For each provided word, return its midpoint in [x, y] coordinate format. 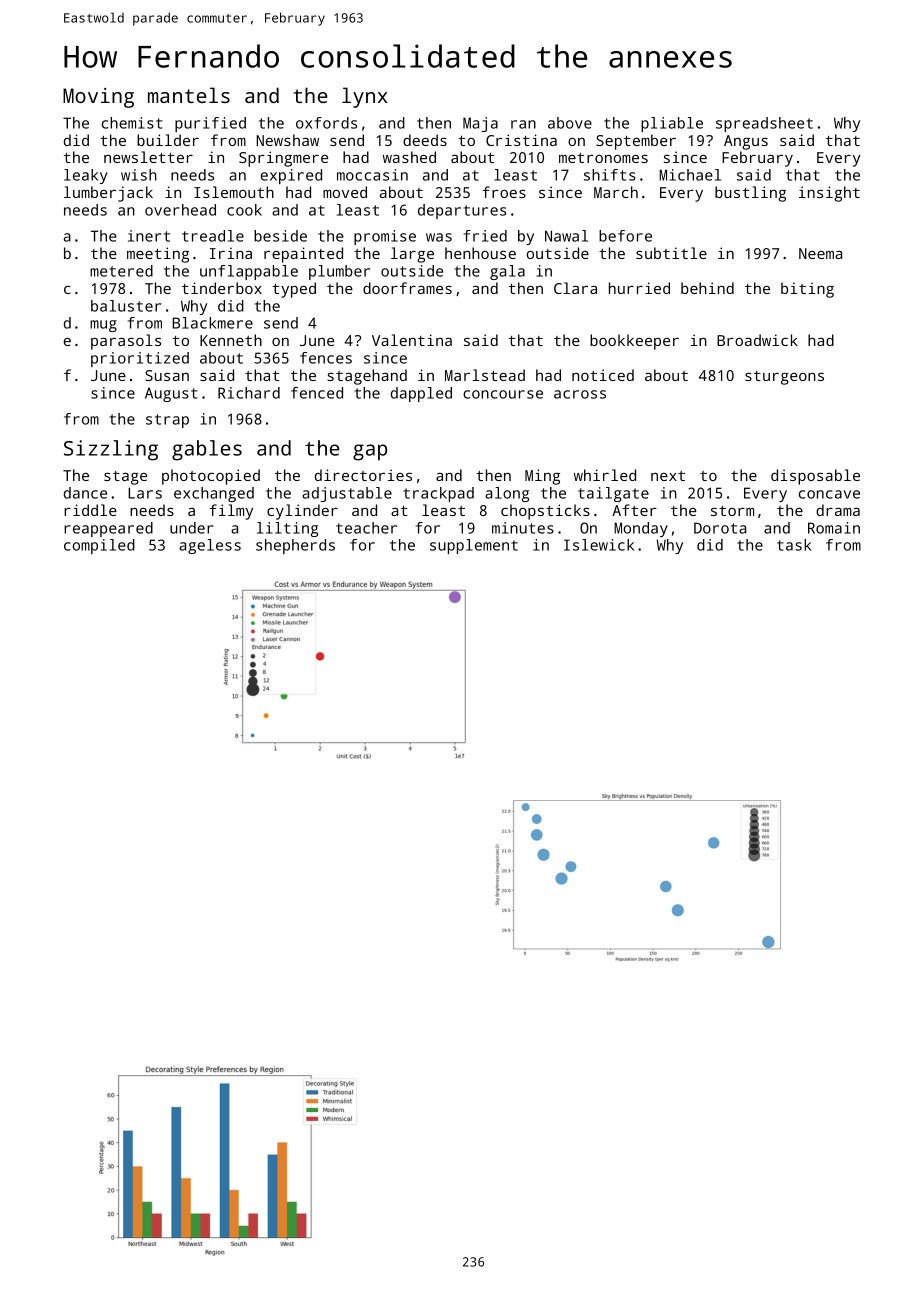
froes [504, 192]
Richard [249, 393]
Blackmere [212, 323]
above [570, 123]
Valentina [412, 340]
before [625, 236]
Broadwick [757, 340]
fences [326, 358]
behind [707, 288]
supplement [474, 546]
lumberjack [108, 194]
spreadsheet [764, 124]
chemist [132, 123]
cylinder [302, 512]
